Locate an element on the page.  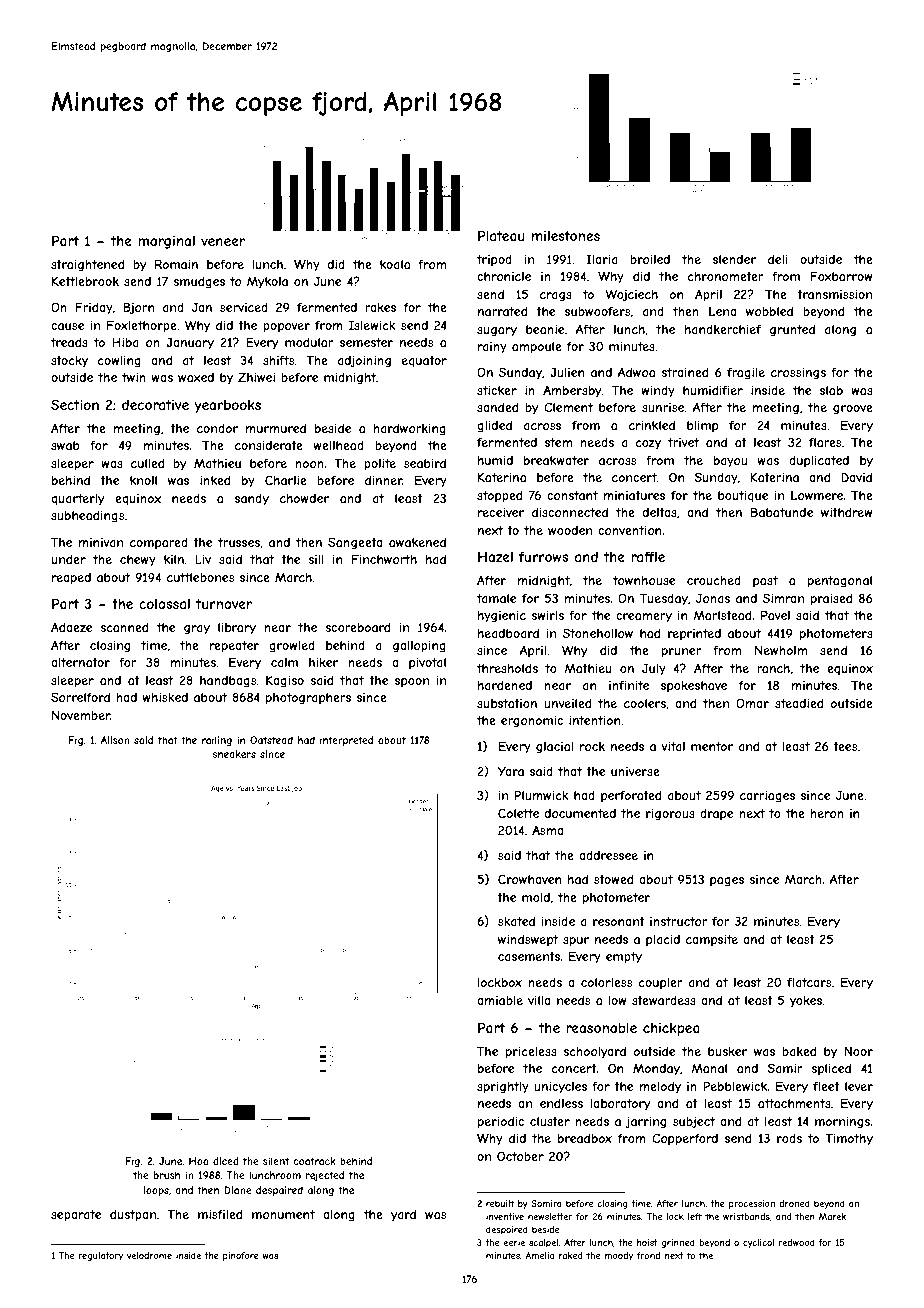
windswept is located at coordinates (528, 941).
